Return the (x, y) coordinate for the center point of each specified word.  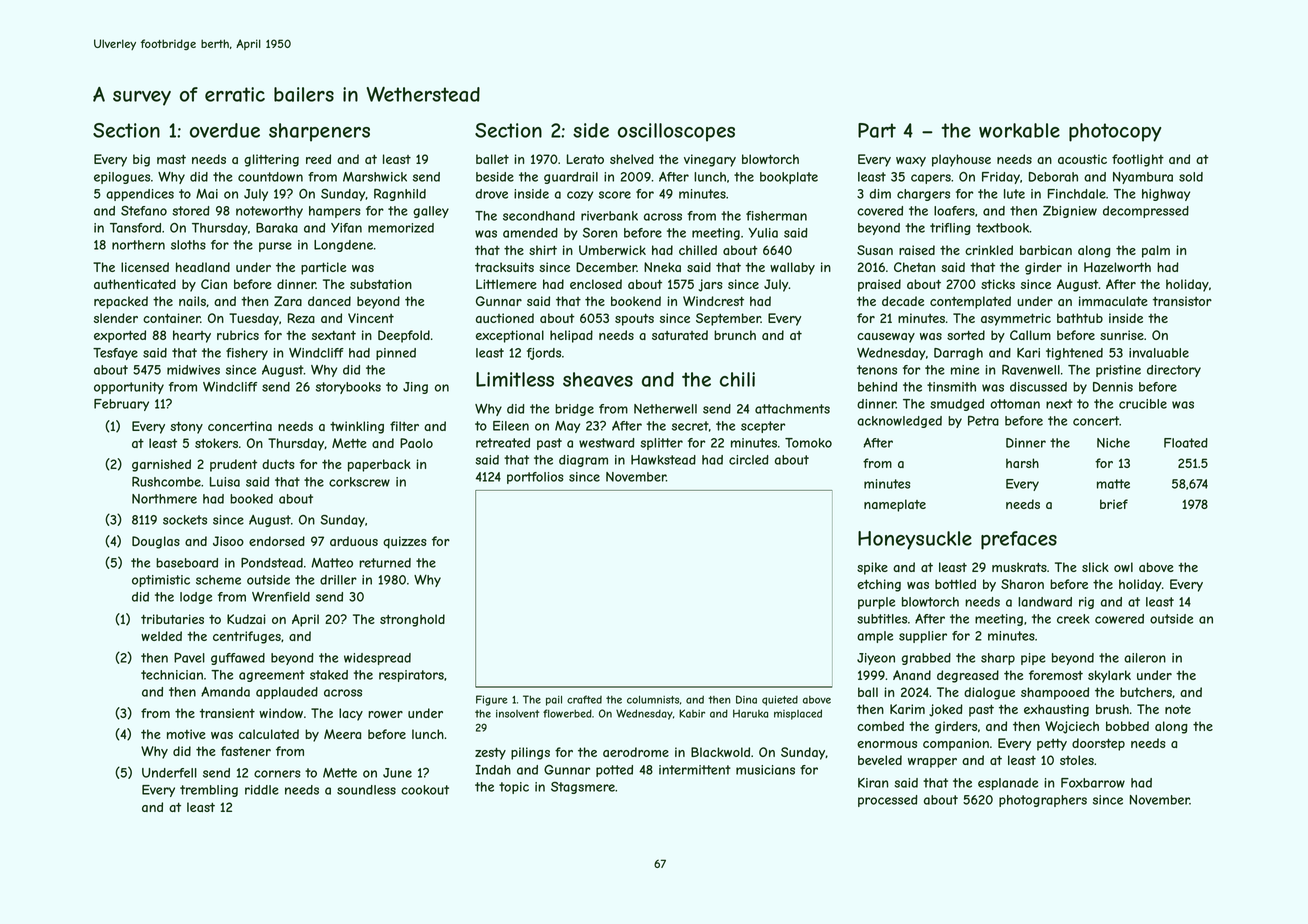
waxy (911, 162)
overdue (225, 130)
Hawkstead (663, 460)
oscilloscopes (676, 132)
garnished (161, 465)
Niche (1113, 443)
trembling (209, 791)
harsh (1022, 463)
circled (749, 460)
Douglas (156, 542)
